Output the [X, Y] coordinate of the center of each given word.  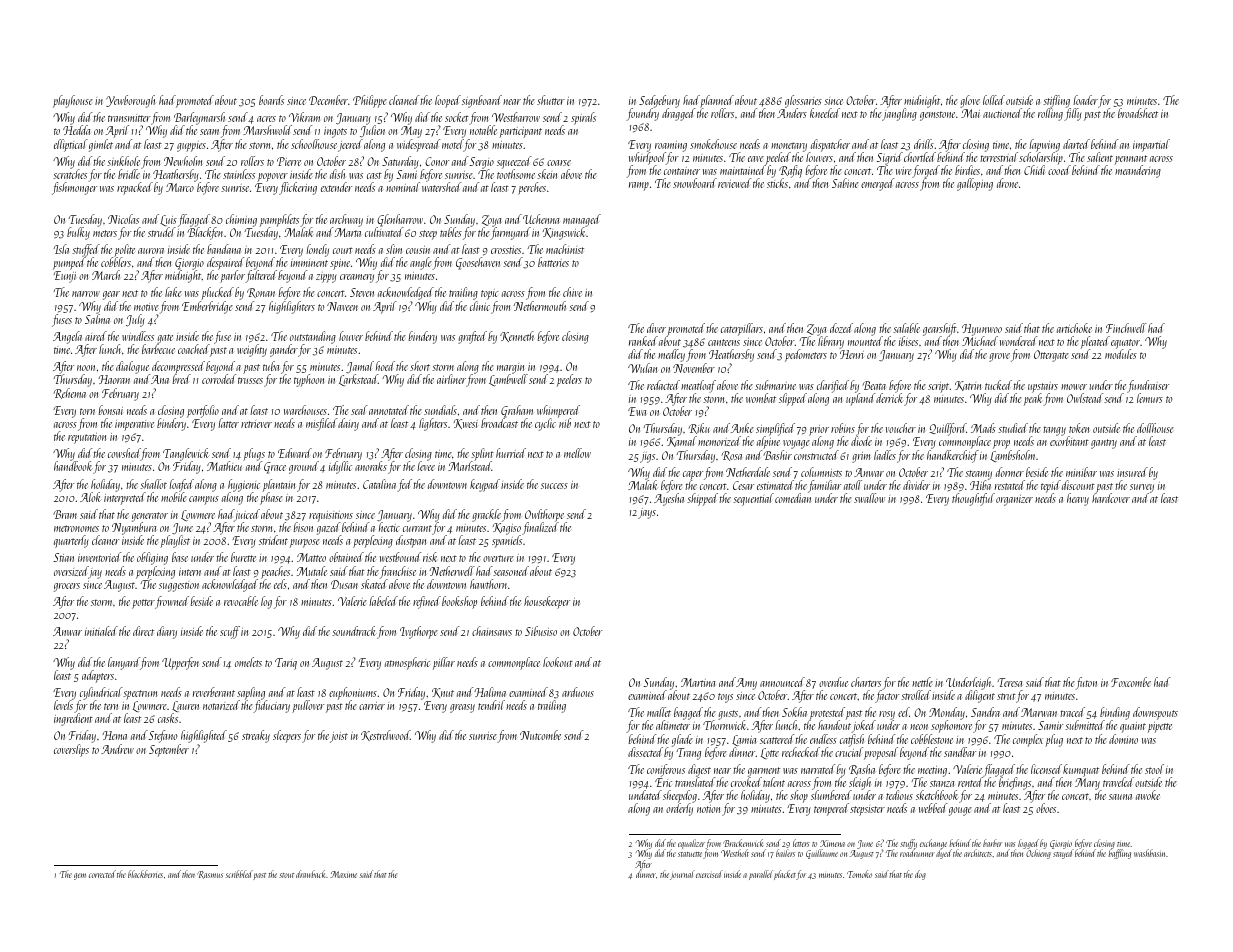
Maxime [343, 874]
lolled [994, 100]
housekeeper [547, 602]
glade [682, 740]
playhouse [73, 101]
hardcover [1111, 498]
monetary [789, 147]
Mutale [312, 571]
